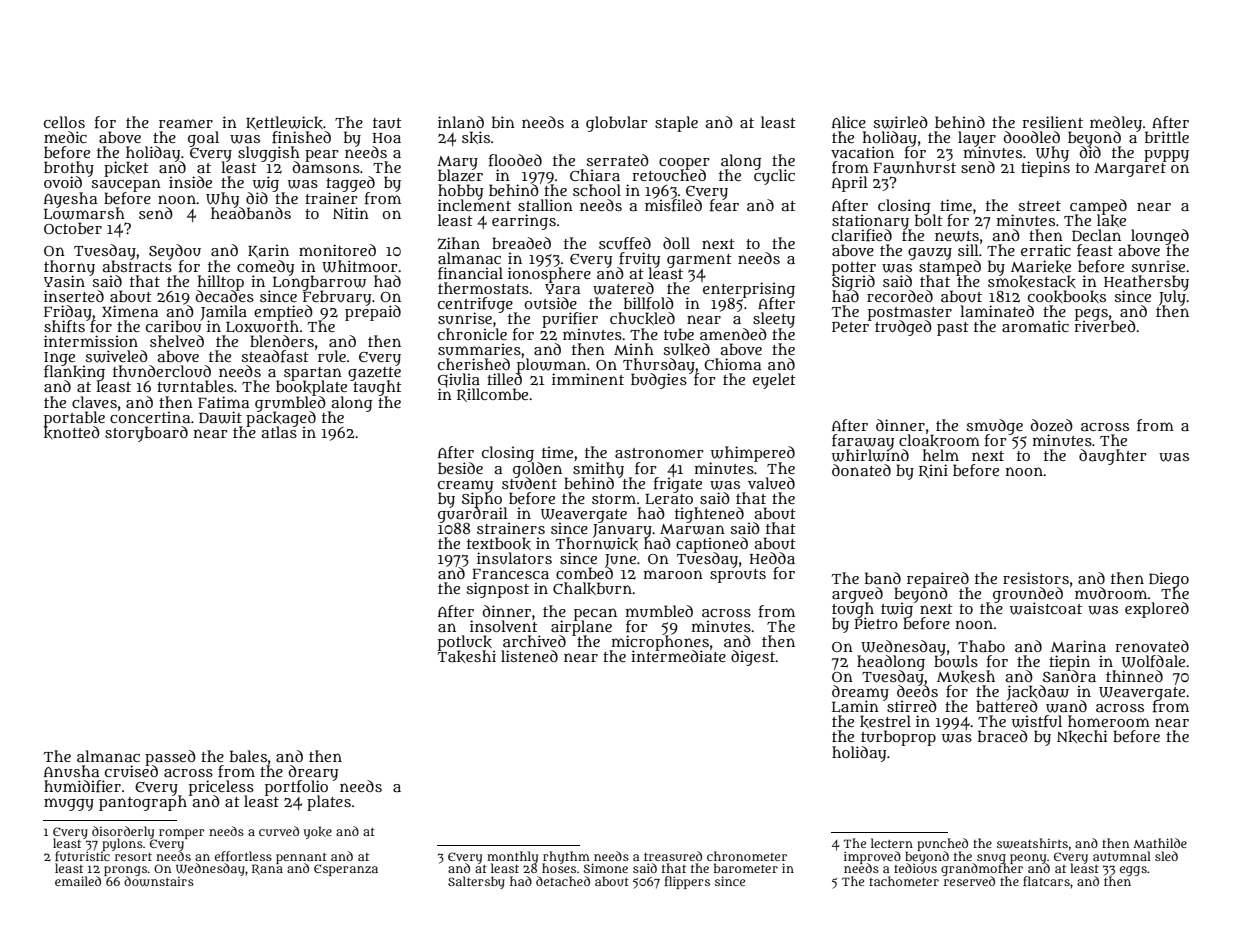 The image size is (1233, 952). What do you see at coordinates (186, 123) in the page?
I see `reamer` at bounding box center [186, 123].
